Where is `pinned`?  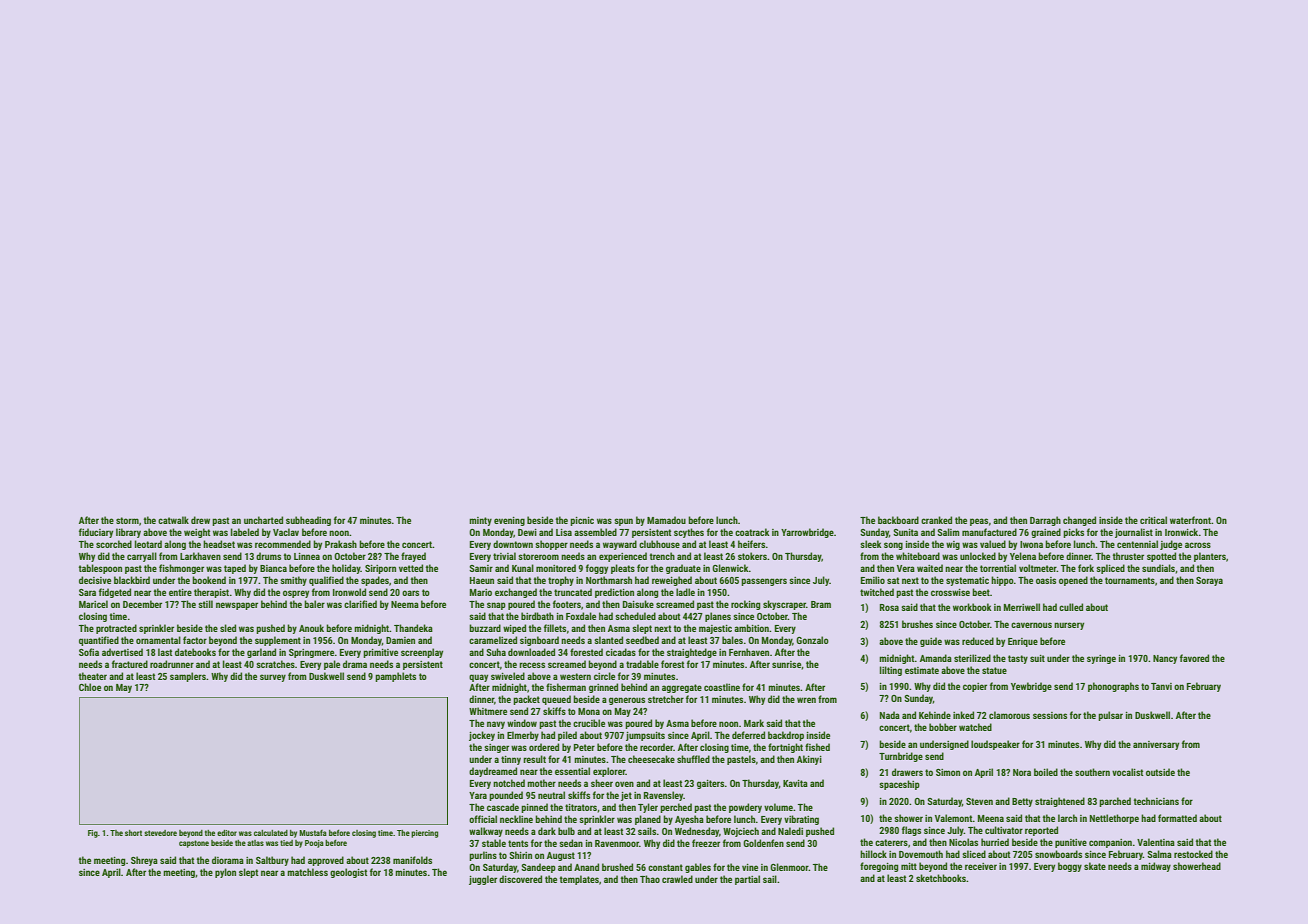 pinned is located at coordinates (534, 808).
